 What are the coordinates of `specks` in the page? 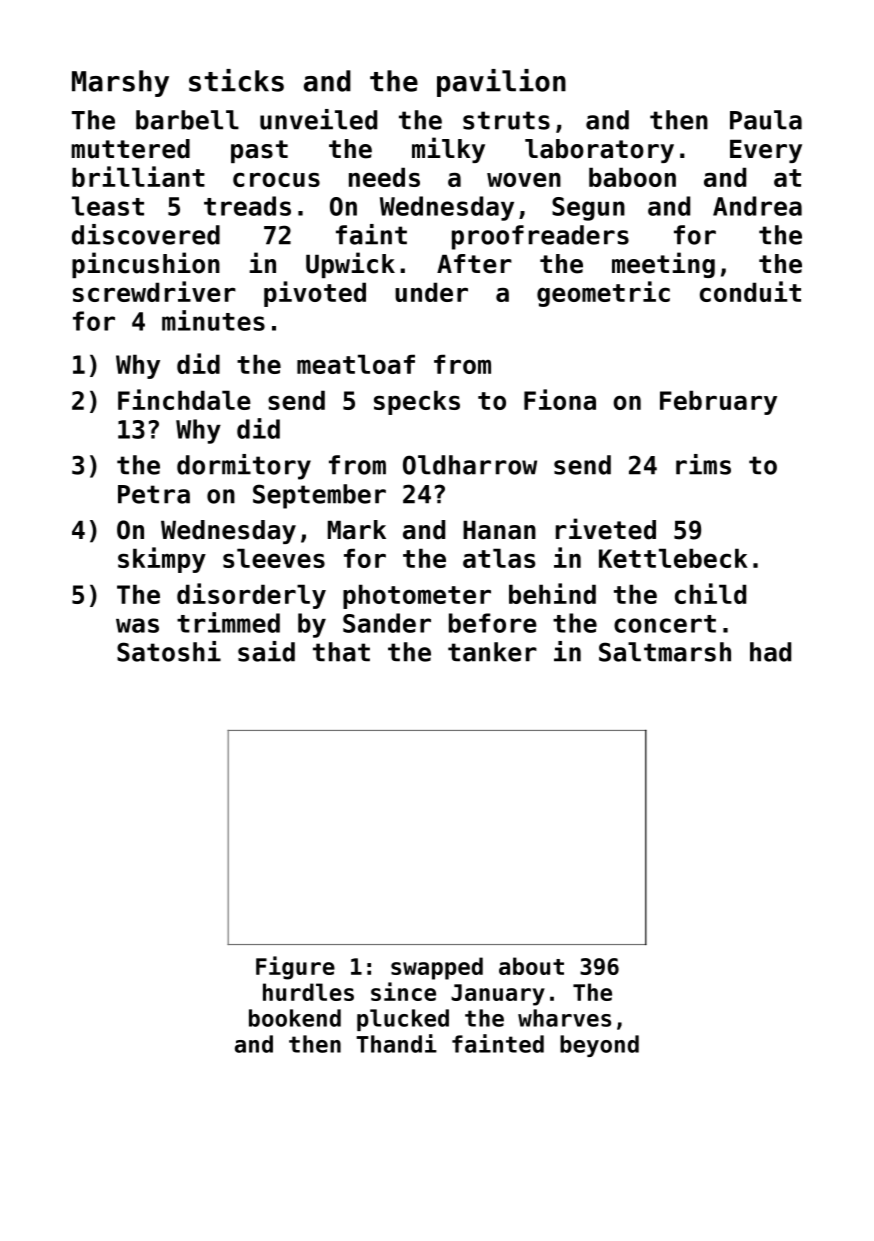 It's located at (417, 402).
